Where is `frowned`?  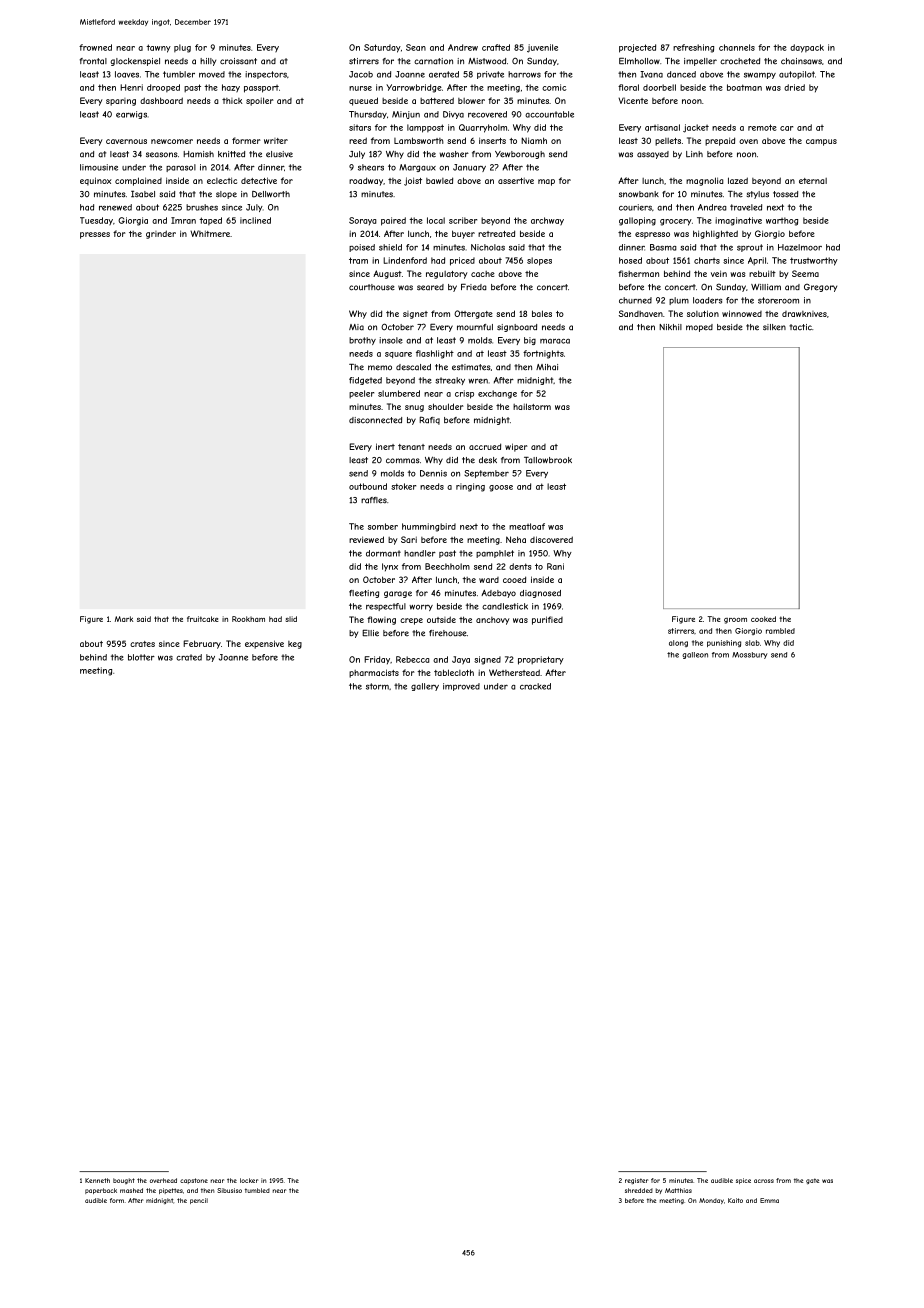
frowned is located at coordinates (95, 47).
